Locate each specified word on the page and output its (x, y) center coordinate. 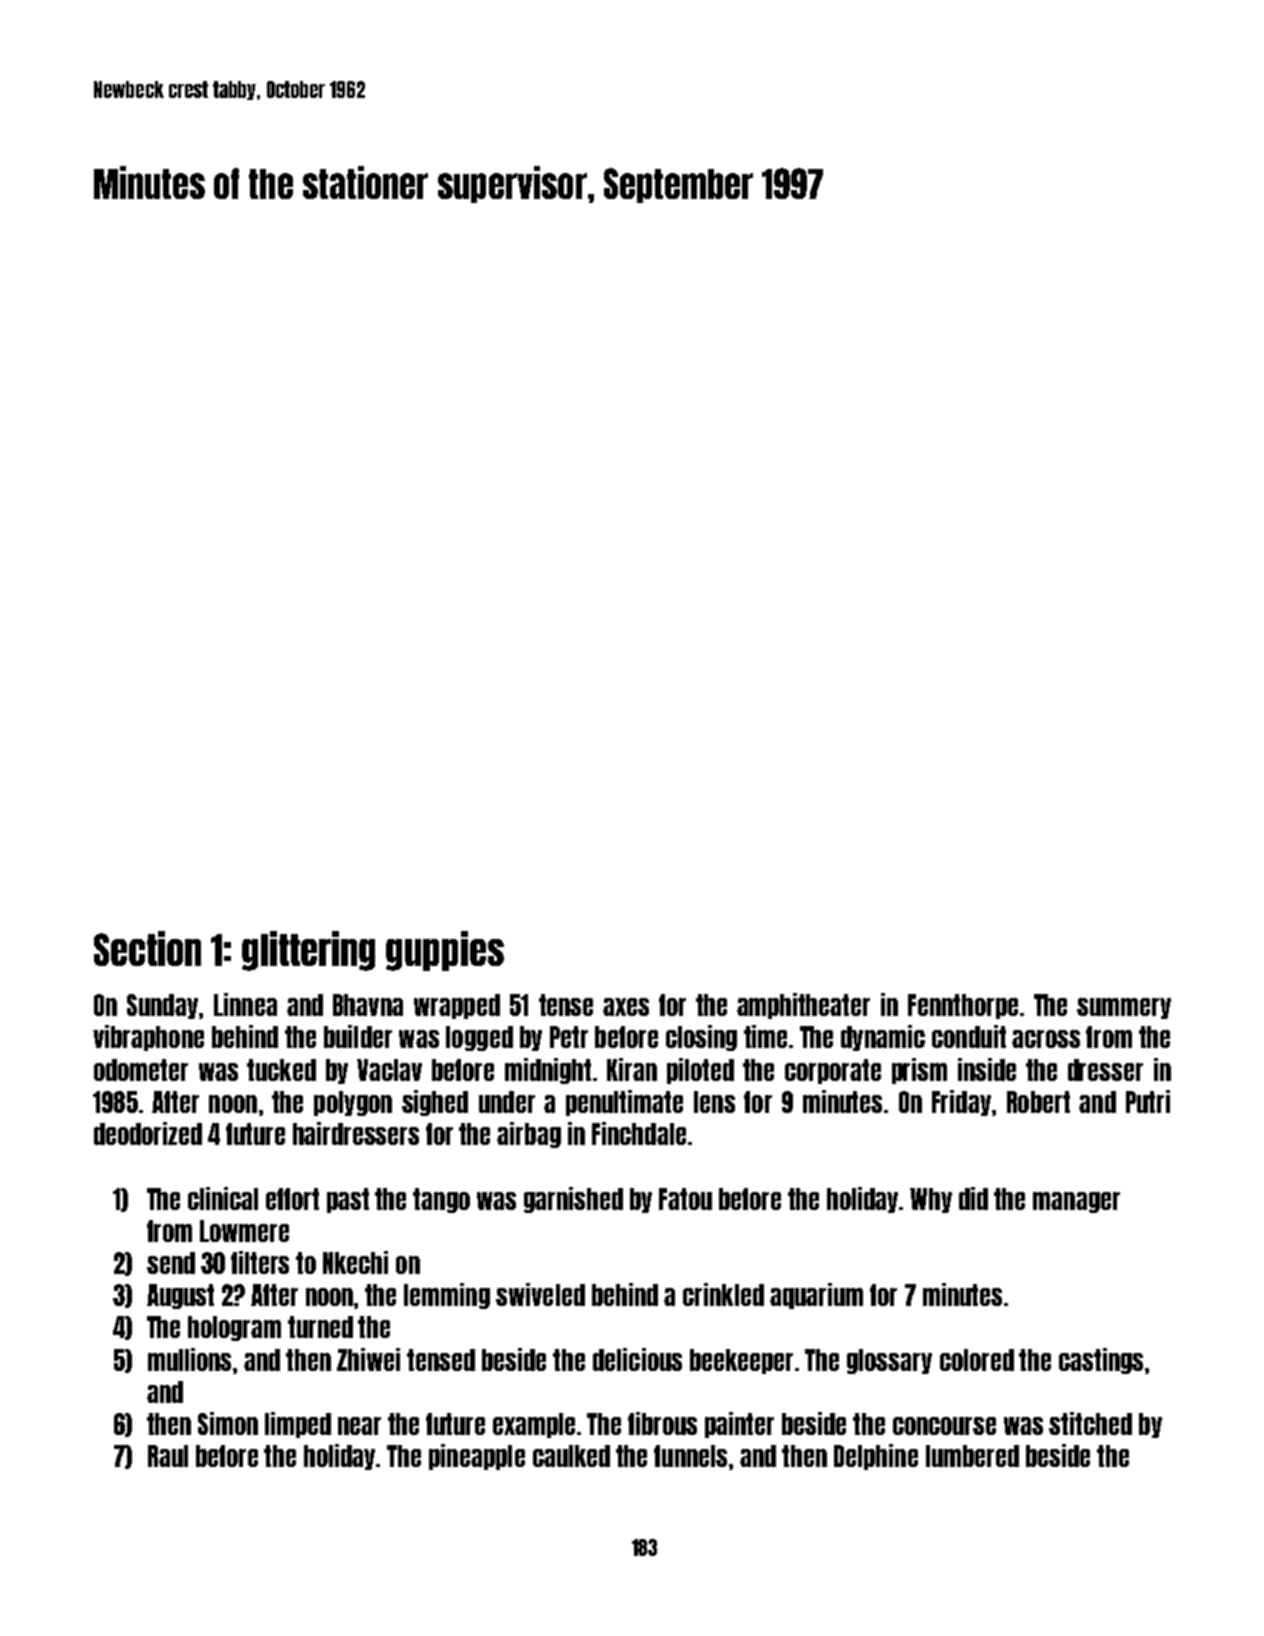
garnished (573, 1200)
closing (701, 1038)
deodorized (148, 1133)
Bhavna (368, 1005)
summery (1124, 1008)
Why (931, 1200)
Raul (168, 1456)
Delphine (876, 1457)
